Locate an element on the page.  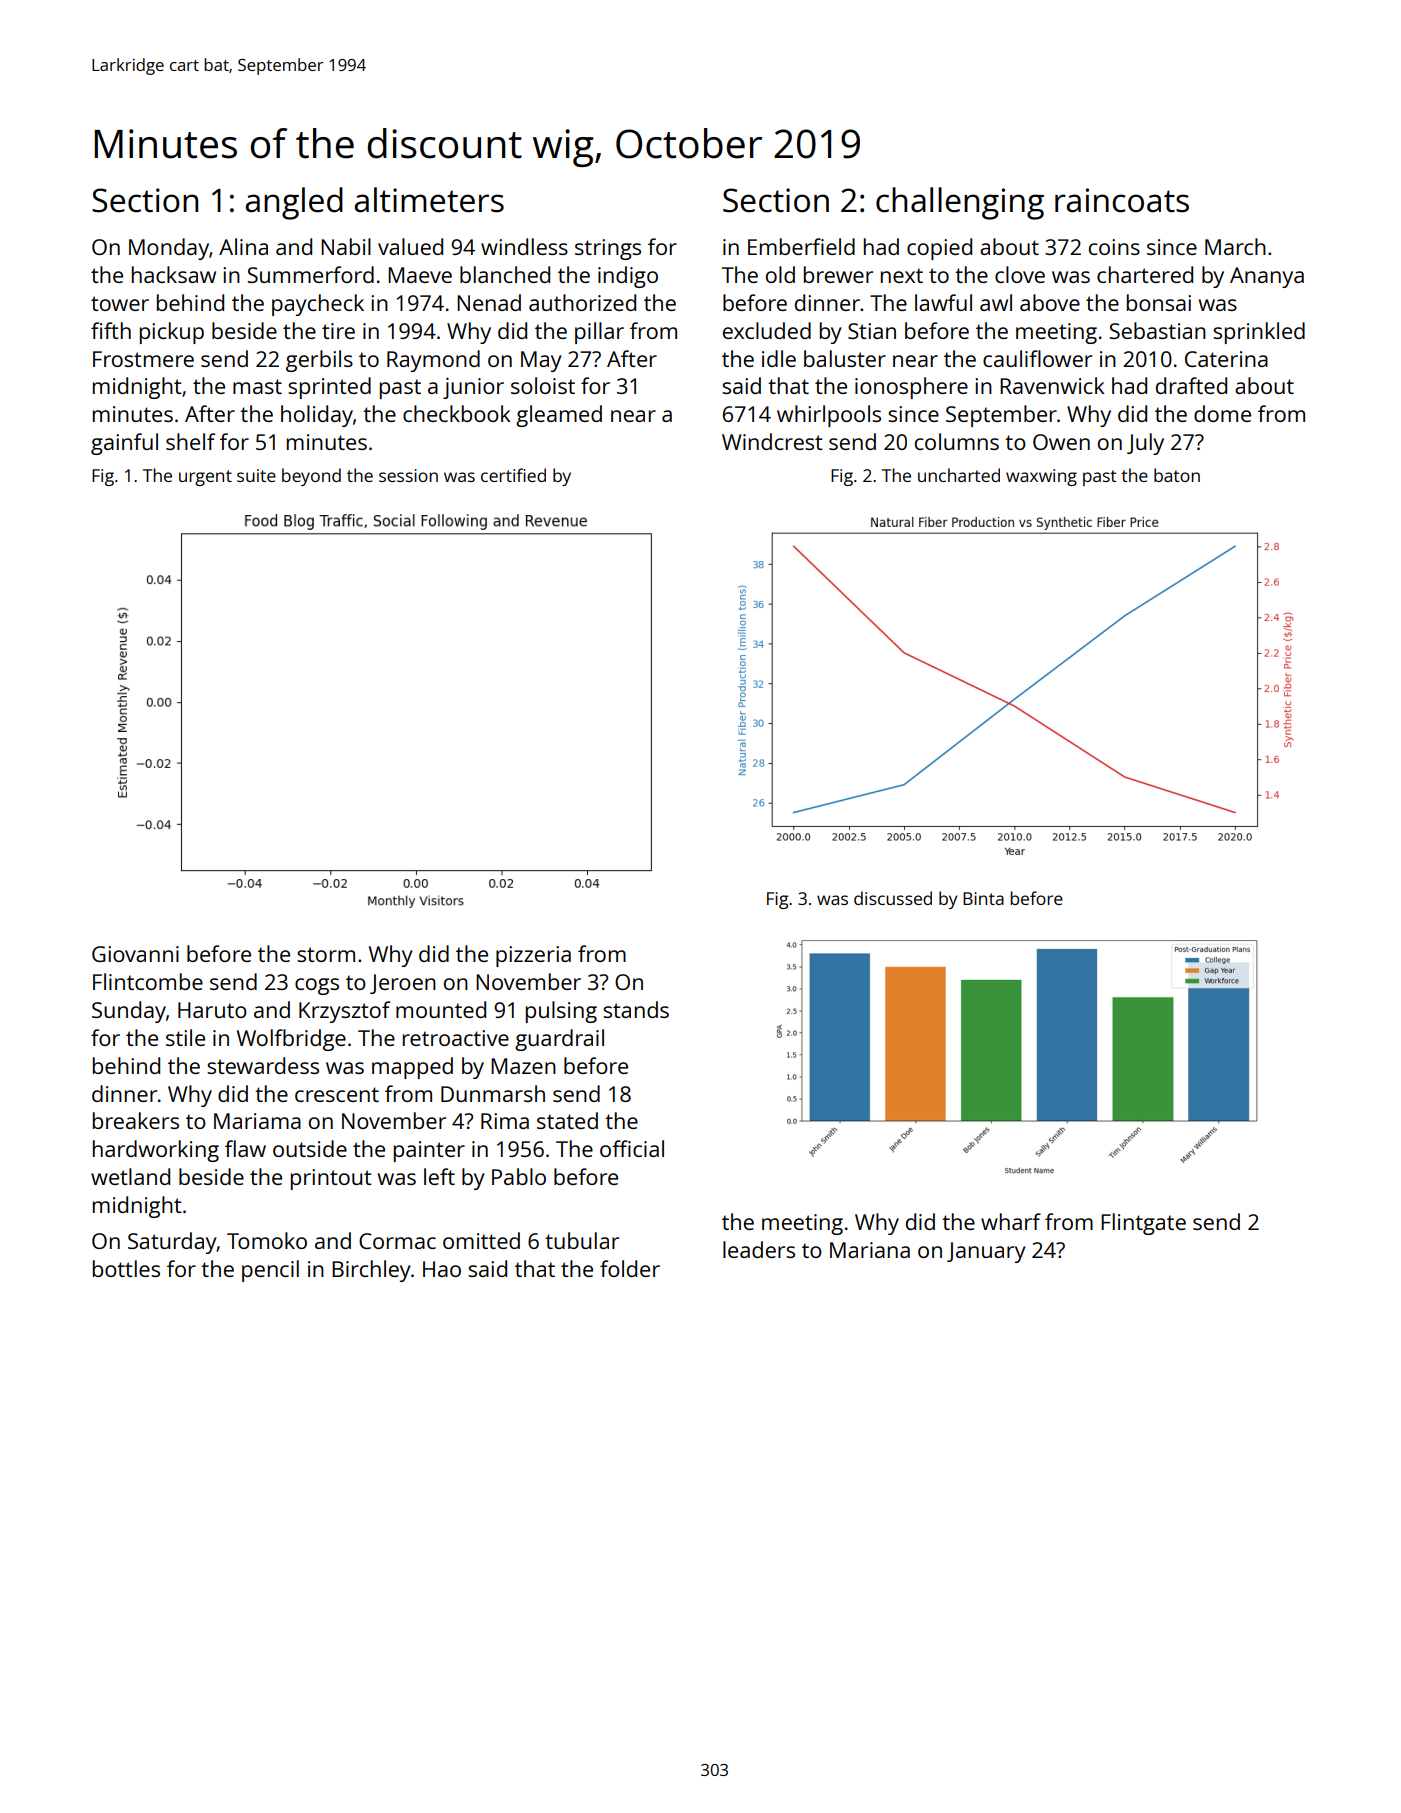
idle is located at coordinates (779, 358).
